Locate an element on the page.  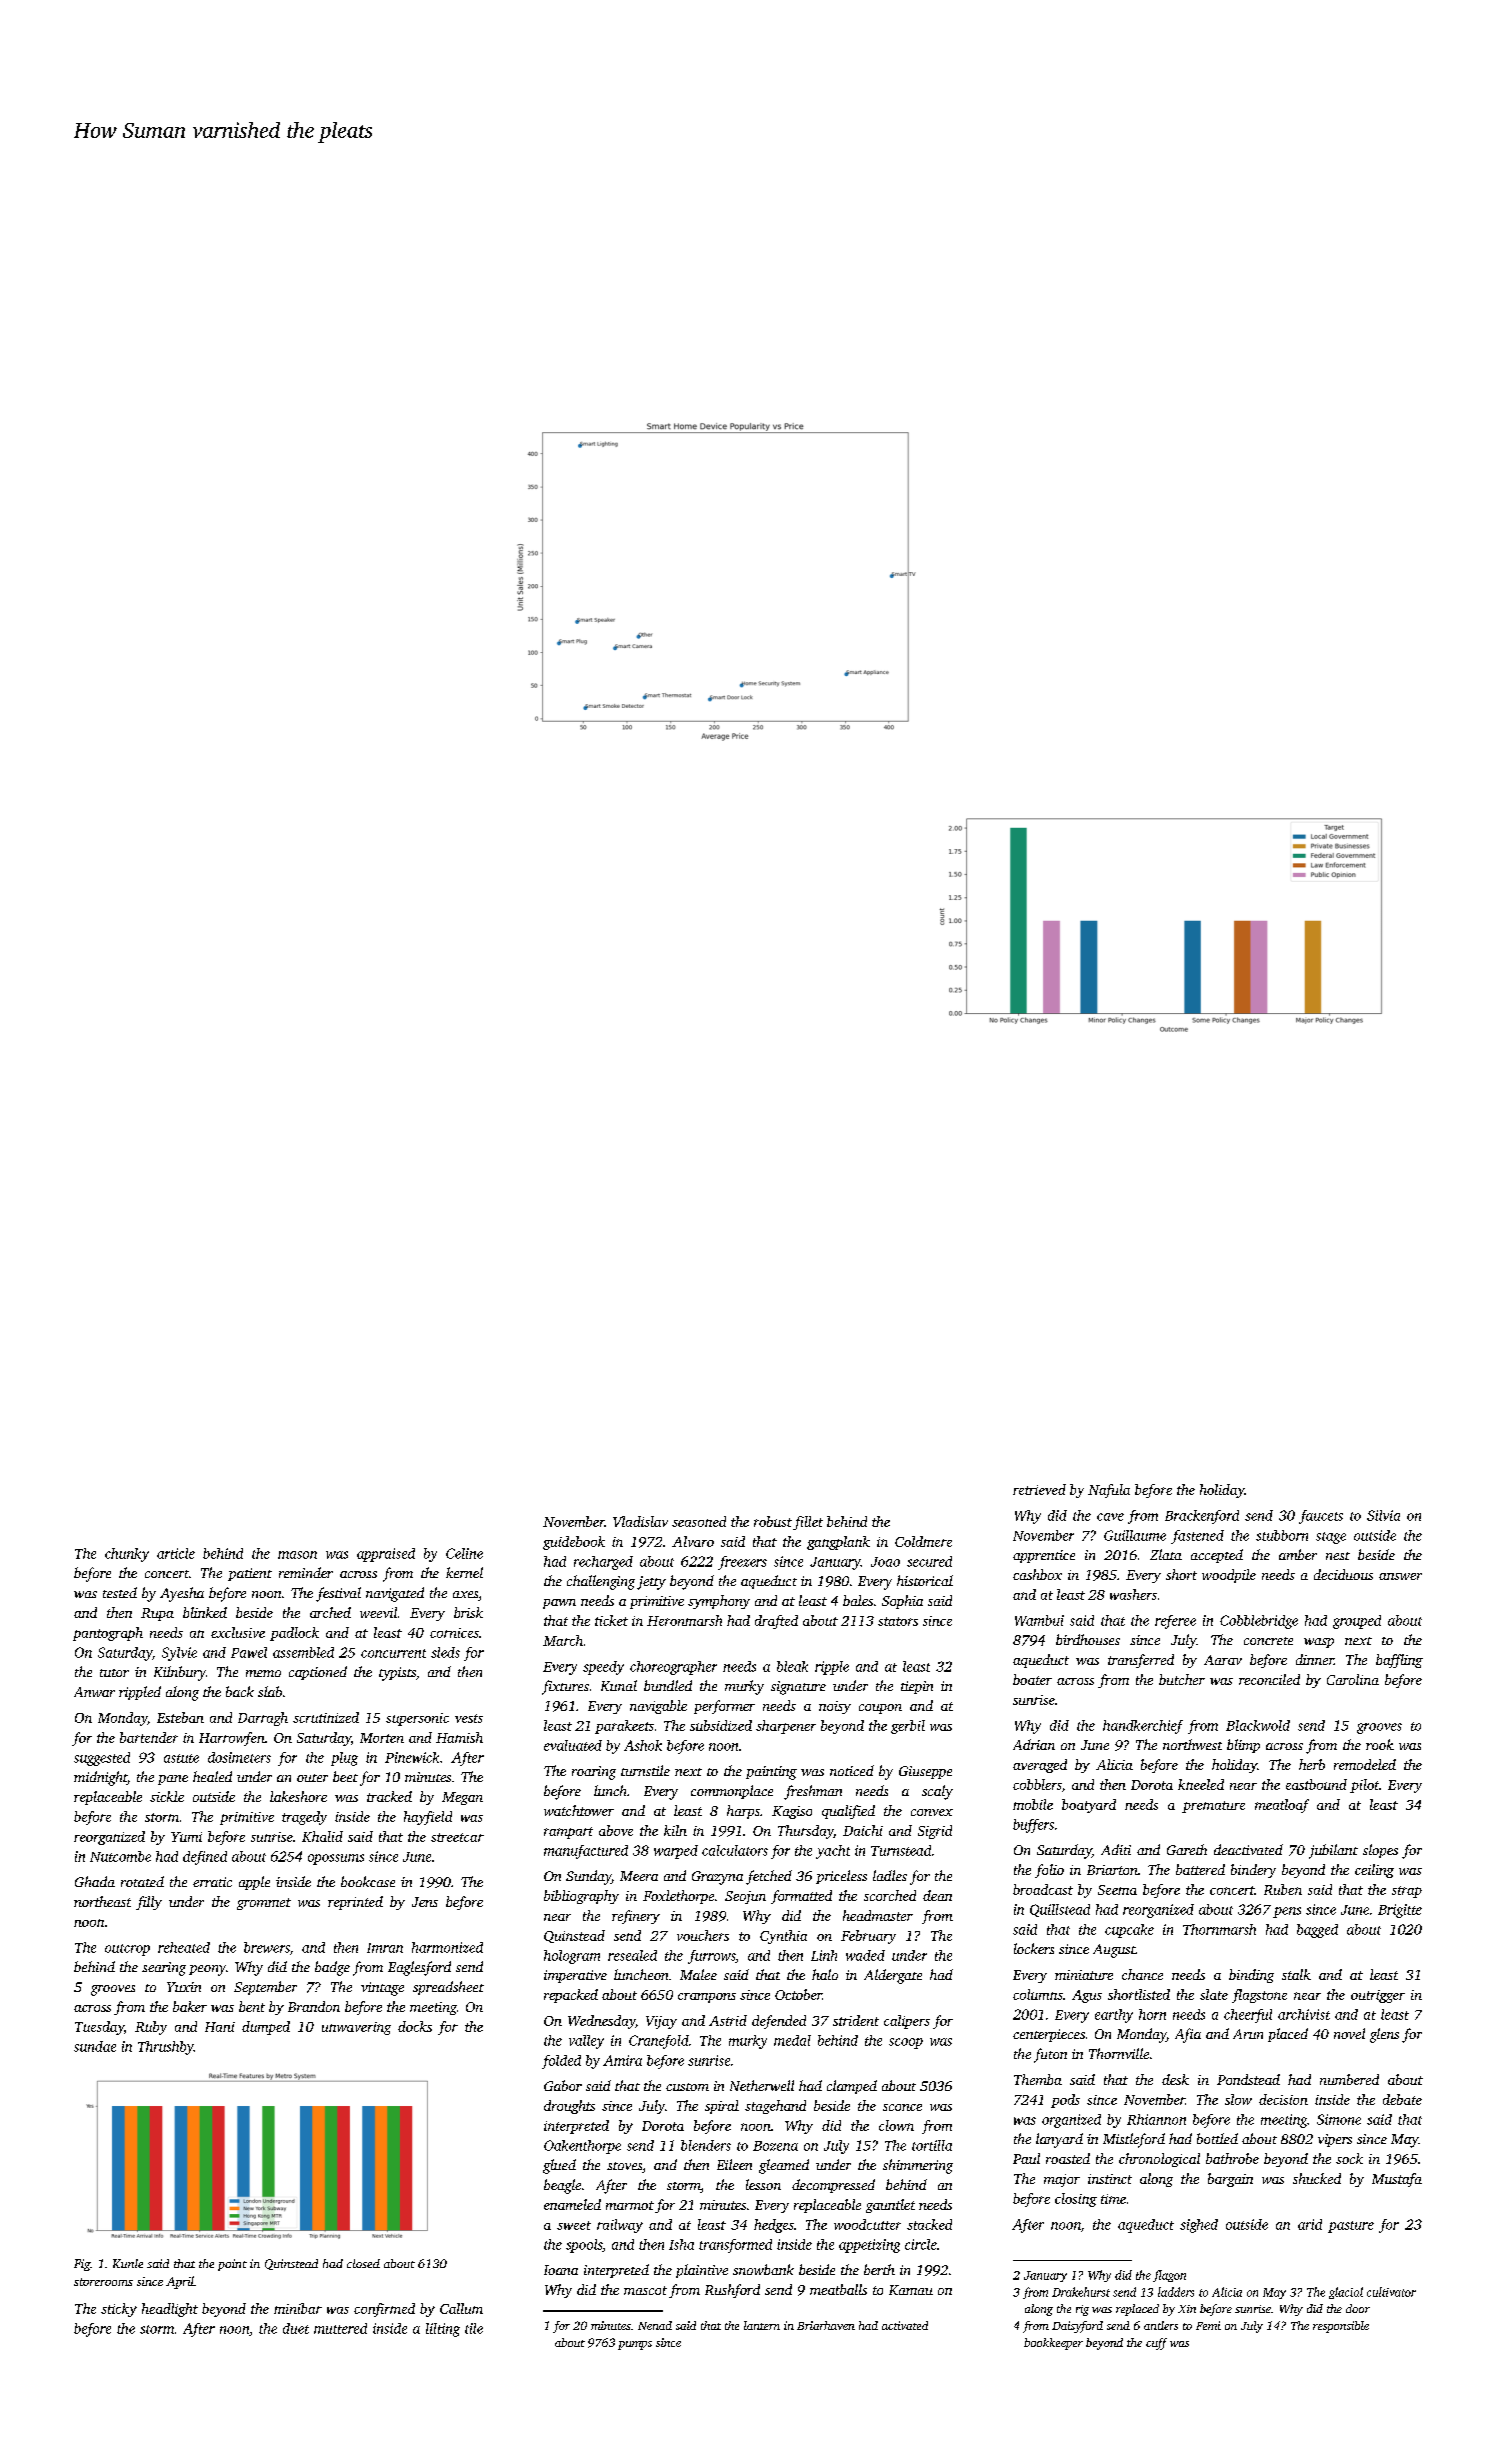
northeast is located at coordinates (102, 1901).
